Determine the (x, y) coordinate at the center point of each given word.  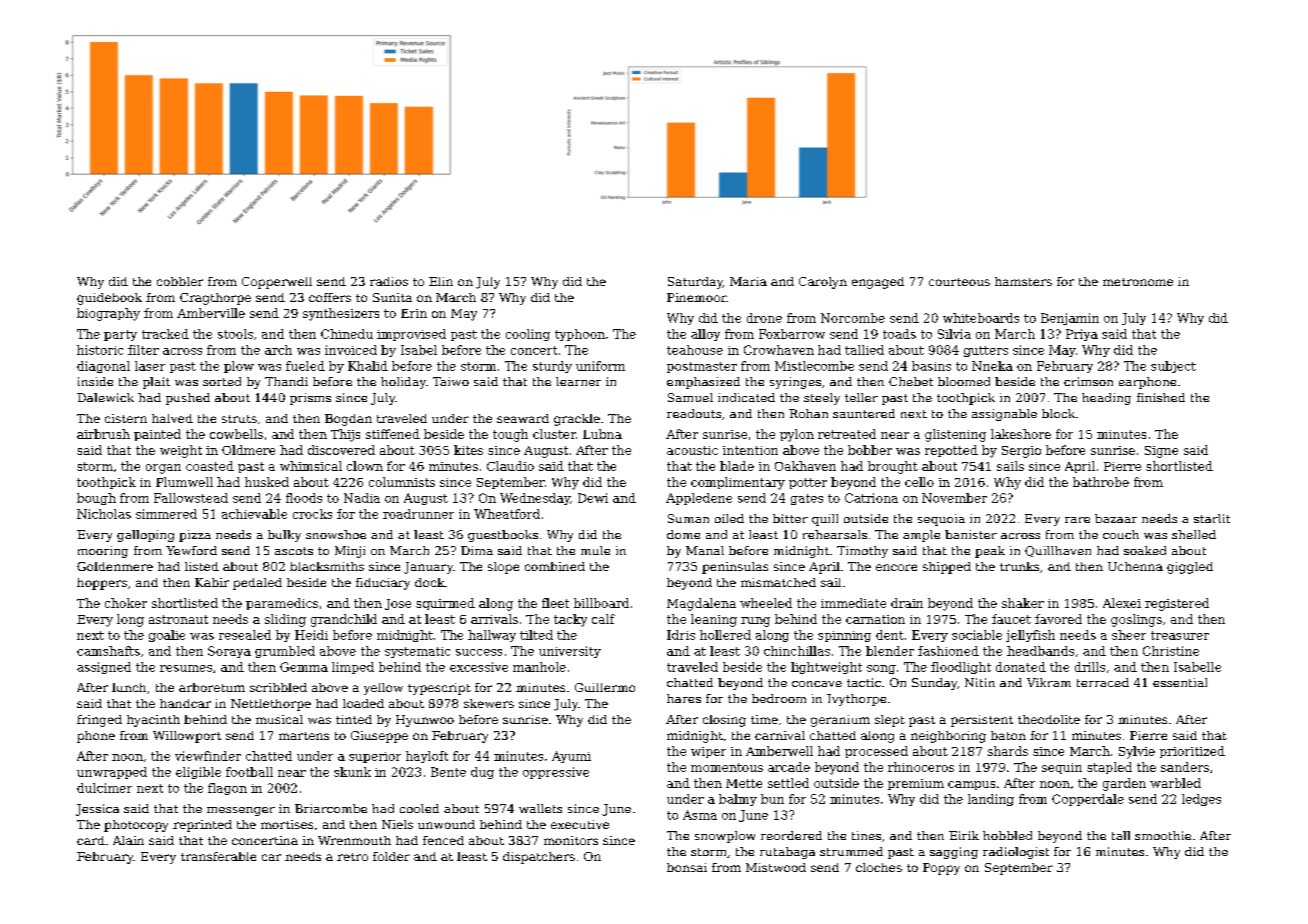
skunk (352, 772)
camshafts (108, 651)
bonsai (687, 867)
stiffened (393, 434)
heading (1106, 399)
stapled (1109, 768)
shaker (1023, 603)
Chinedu (347, 334)
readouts (694, 413)
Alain (128, 840)
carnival (780, 735)
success (479, 652)
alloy (705, 335)
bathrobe (1101, 482)
